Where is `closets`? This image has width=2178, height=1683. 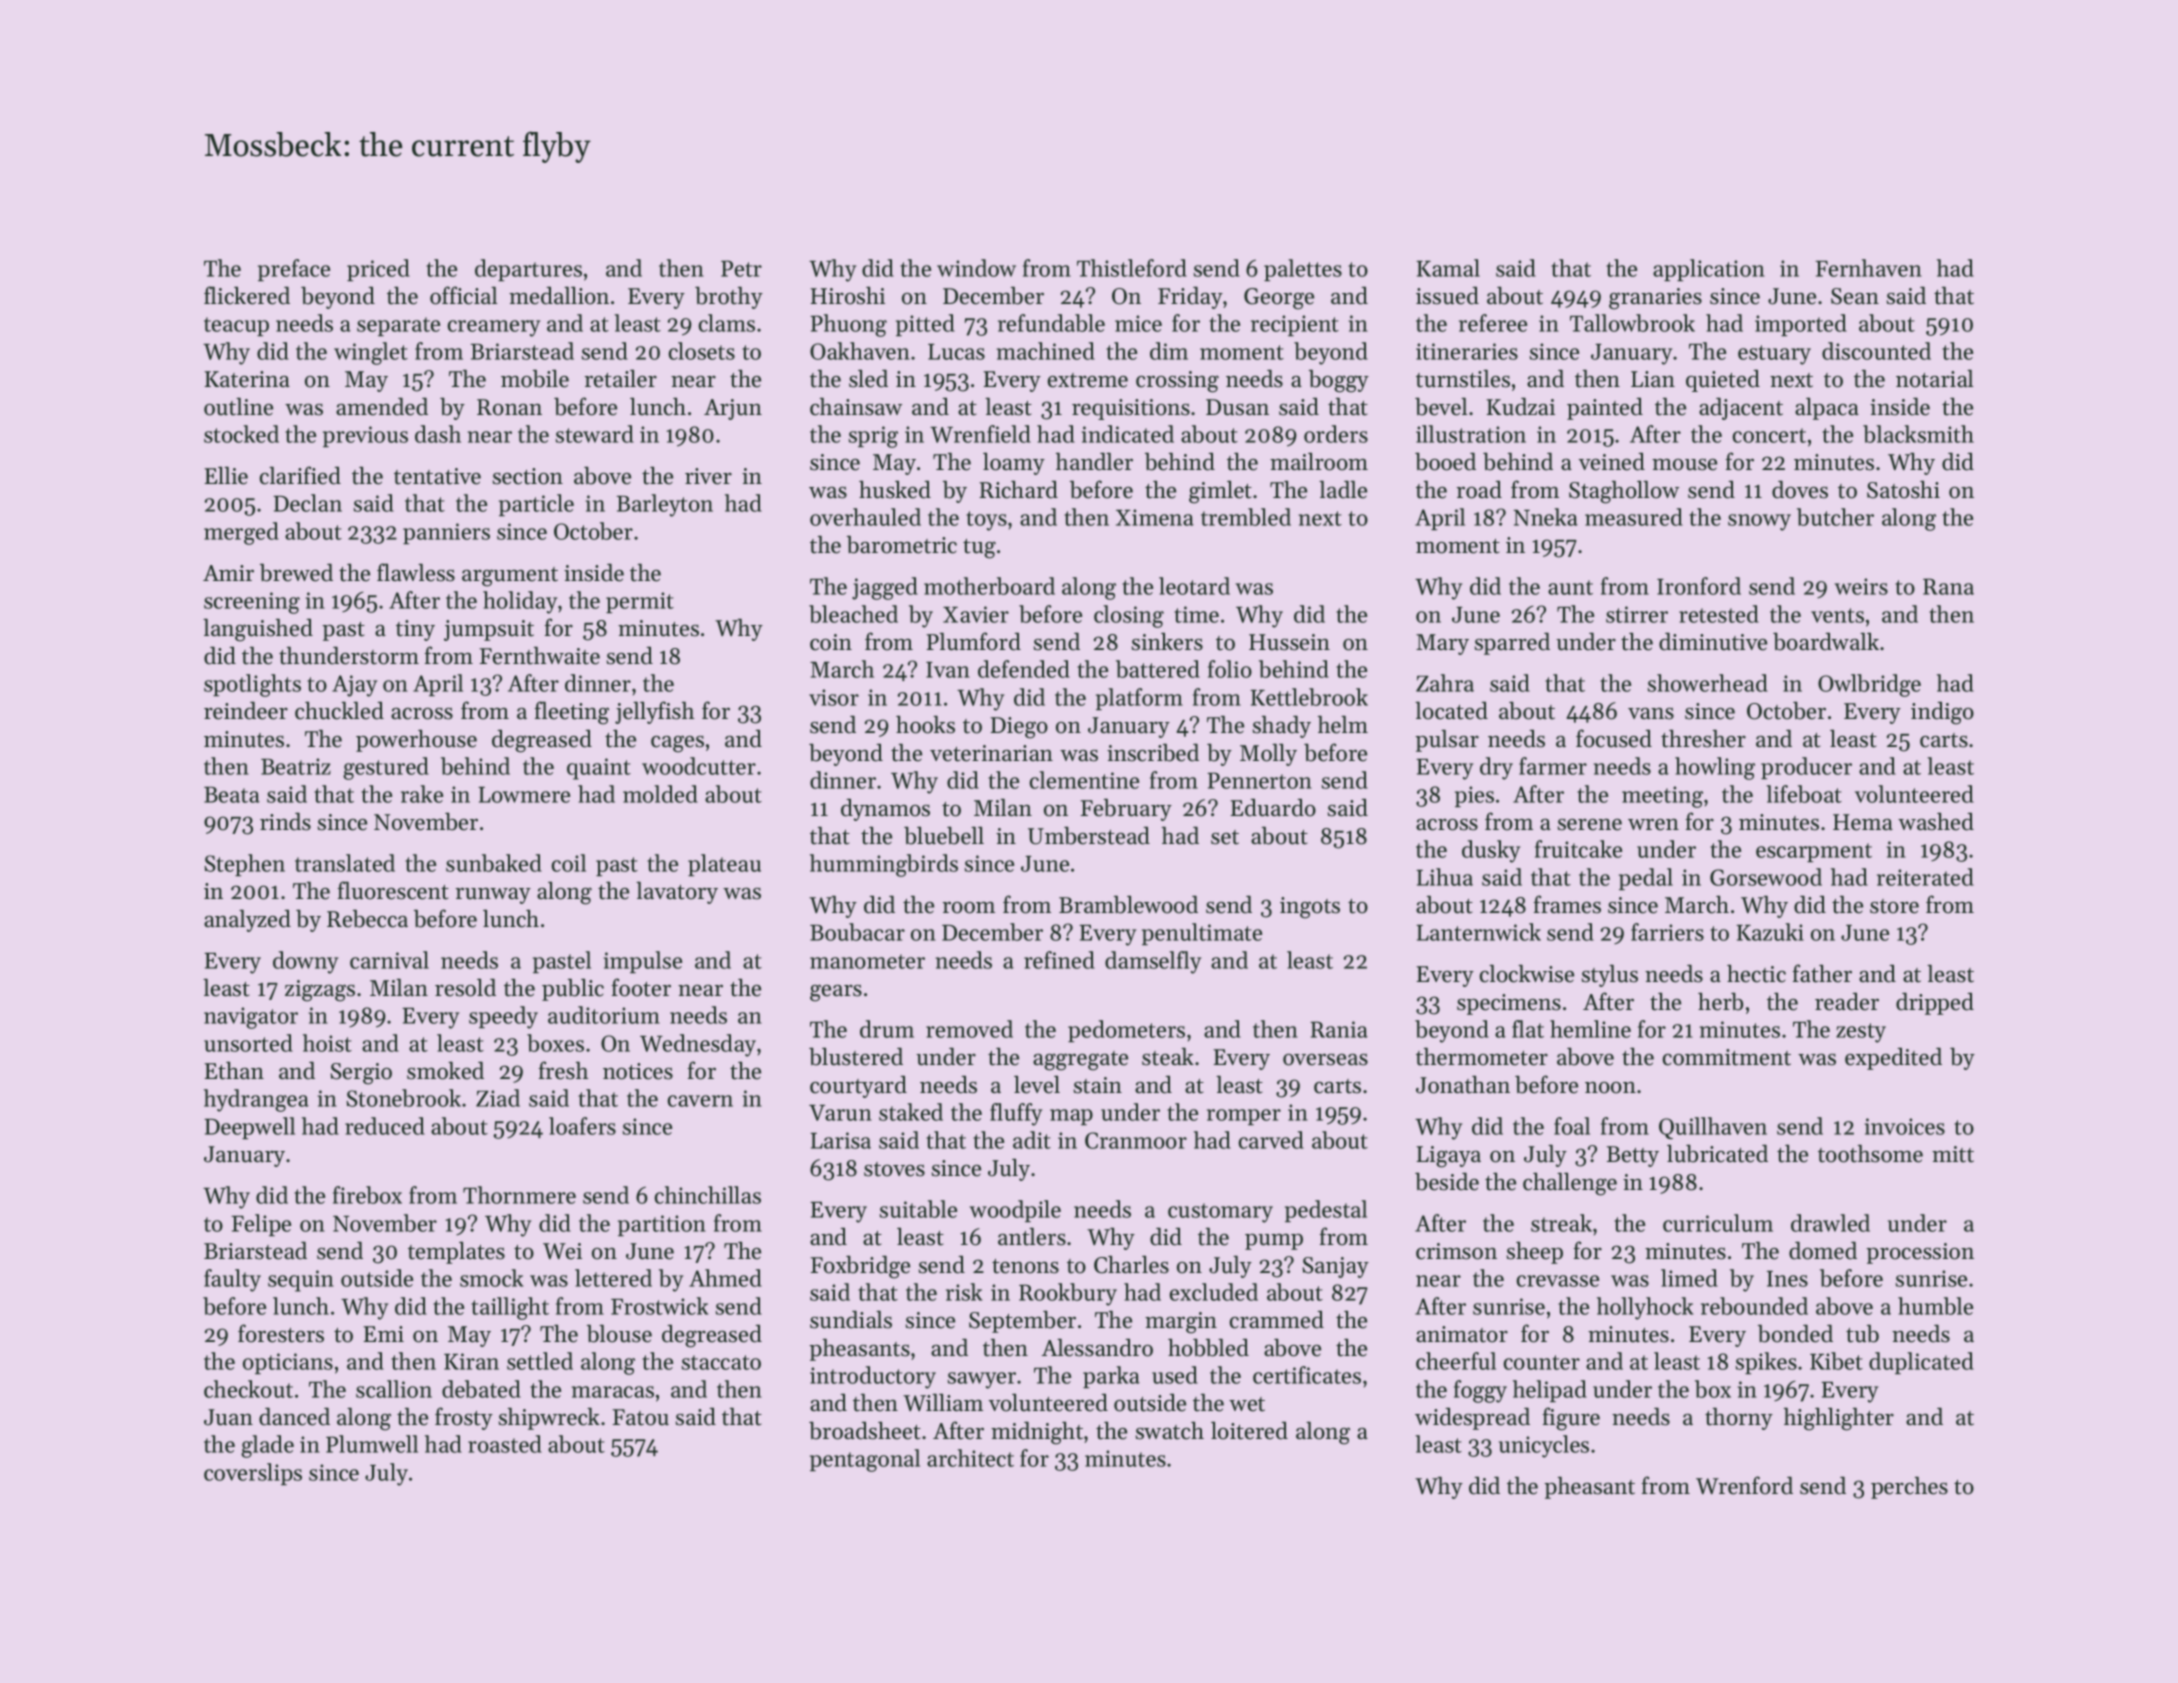 closets is located at coordinates (702, 351).
